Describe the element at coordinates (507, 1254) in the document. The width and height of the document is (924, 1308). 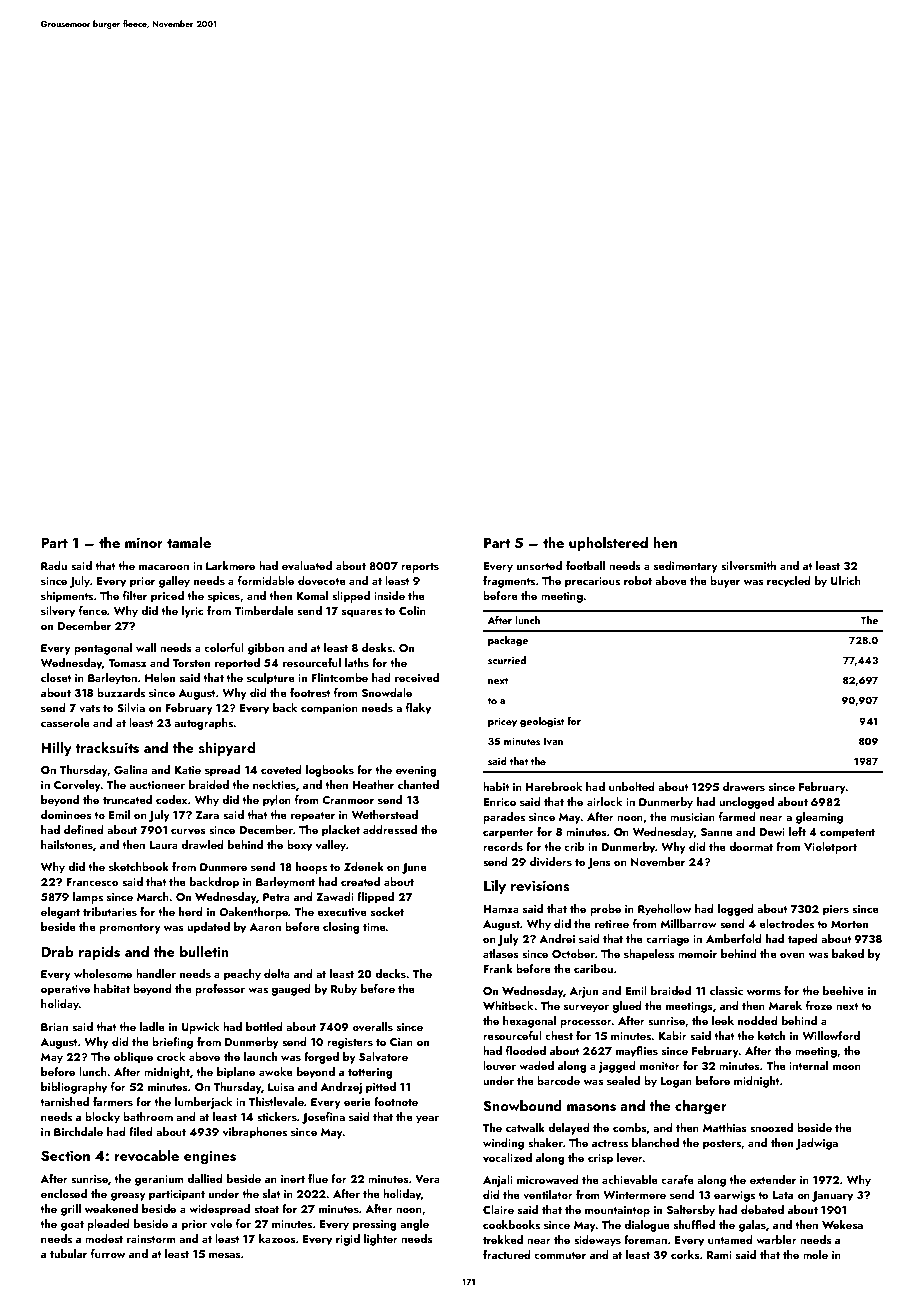
I see `fractured` at that location.
